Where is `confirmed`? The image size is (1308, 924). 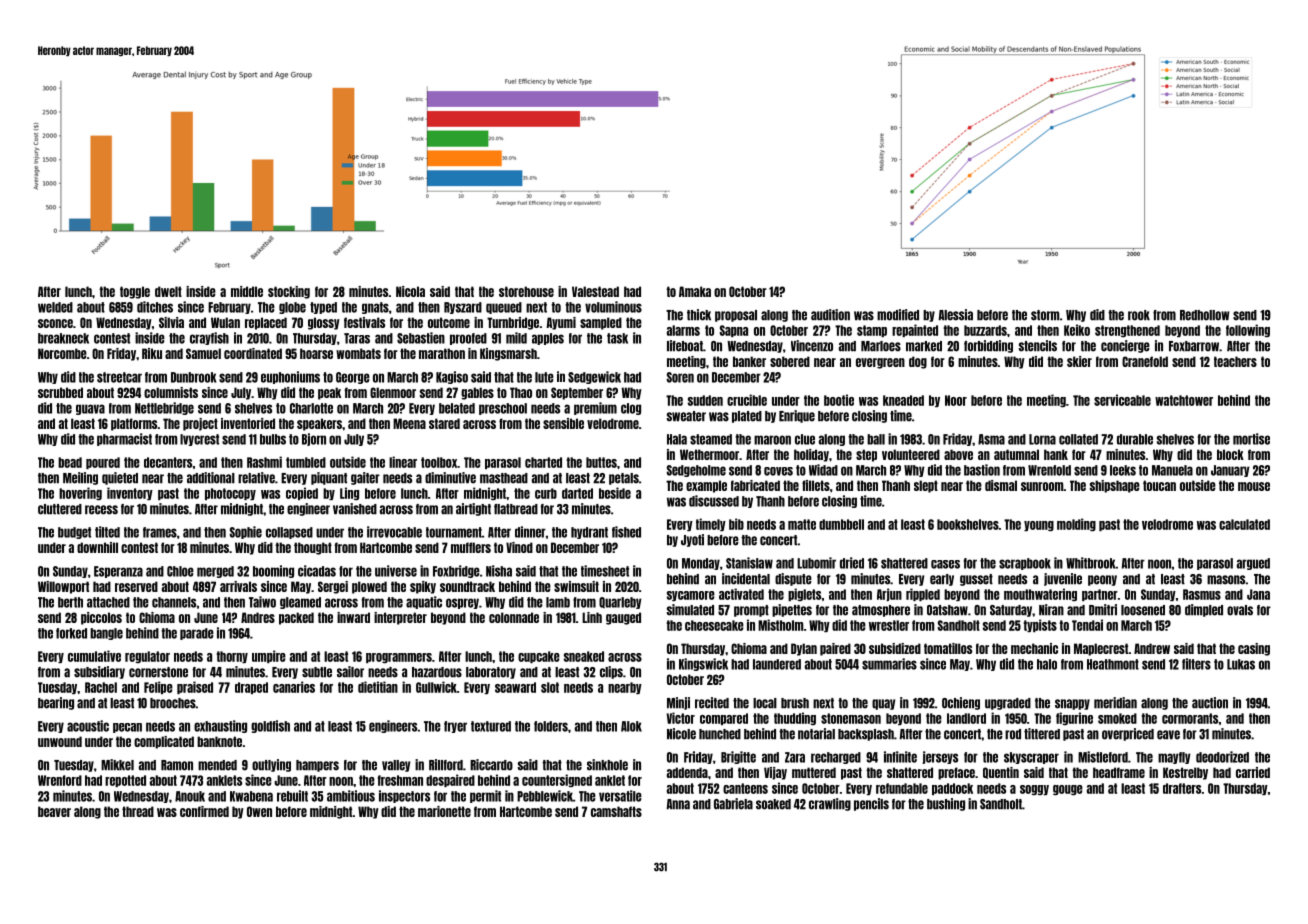 confirmed is located at coordinates (204, 811).
